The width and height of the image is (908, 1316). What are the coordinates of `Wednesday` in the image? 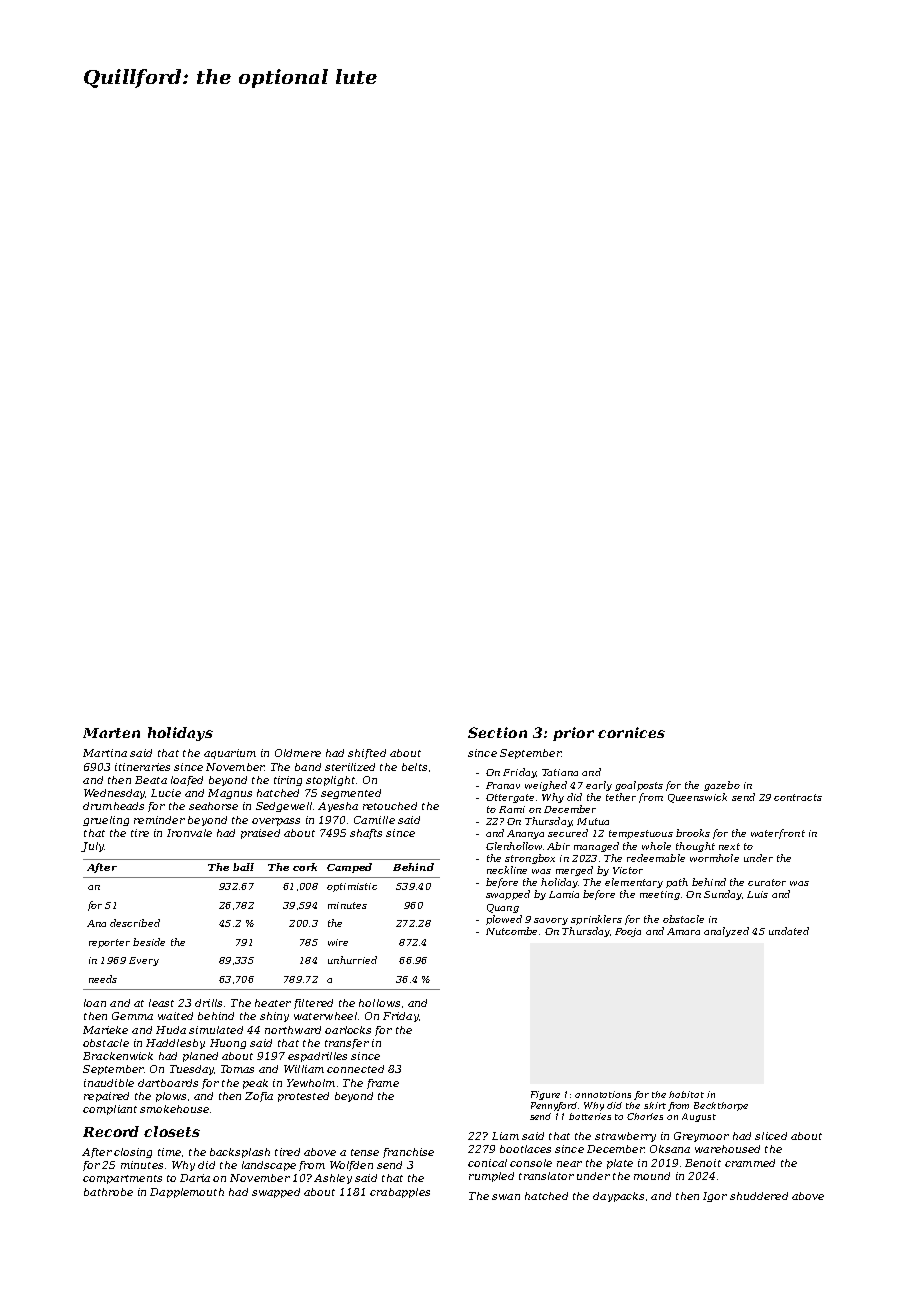 It's located at (114, 794).
